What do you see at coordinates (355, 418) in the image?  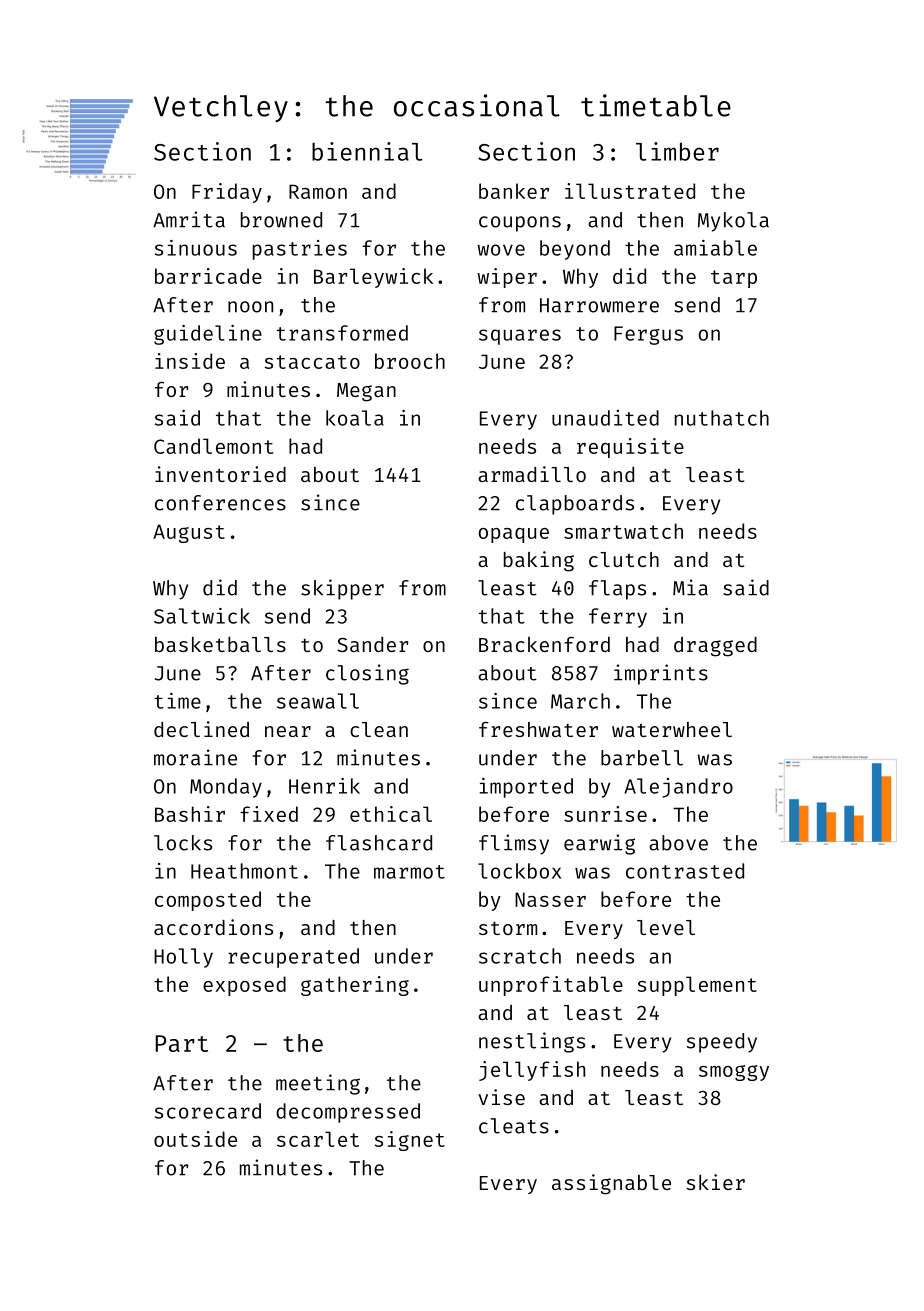 I see `koala` at bounding box center [355, 418].
